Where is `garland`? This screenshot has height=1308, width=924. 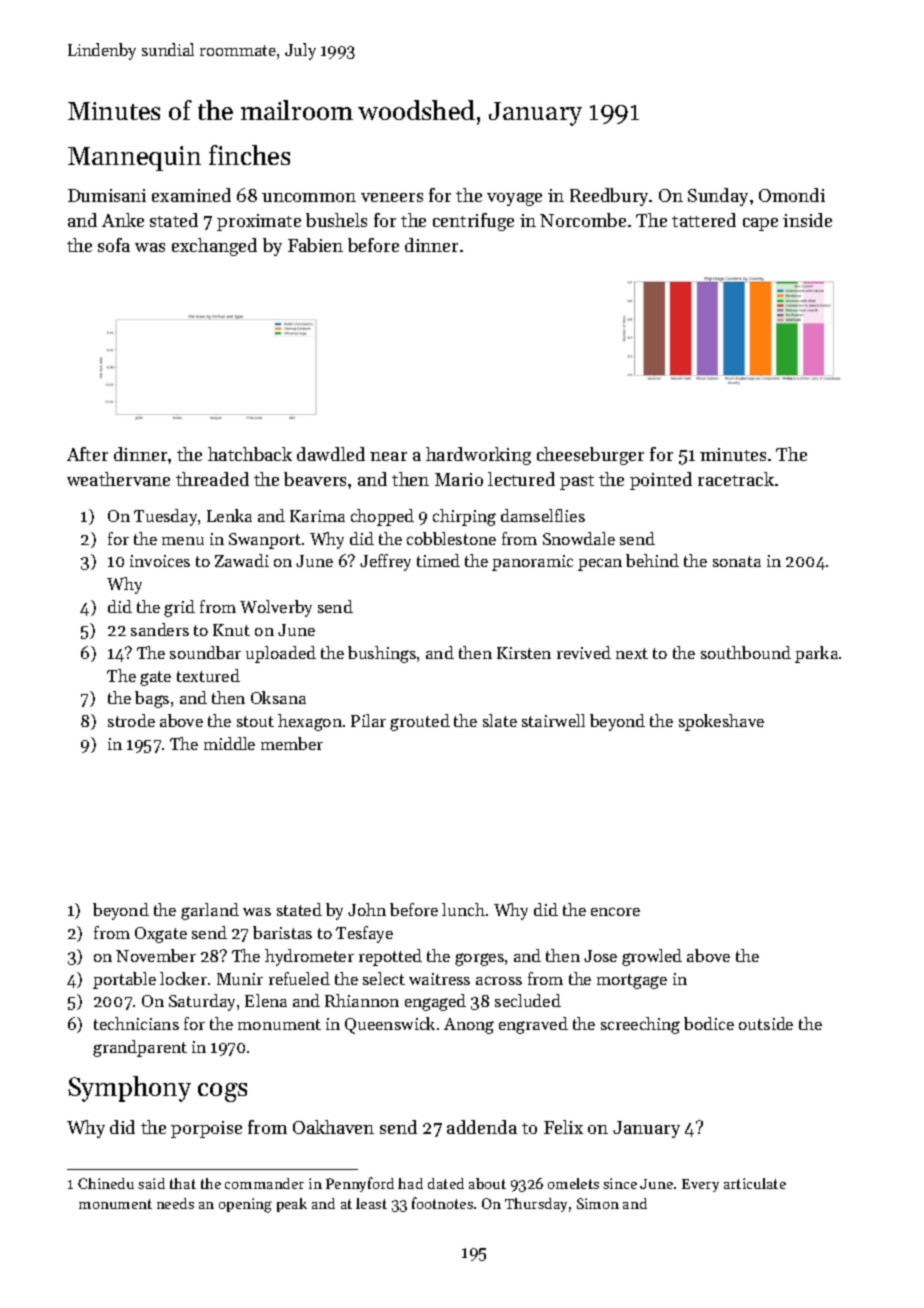
garland is located at coordinates (210, 911).
